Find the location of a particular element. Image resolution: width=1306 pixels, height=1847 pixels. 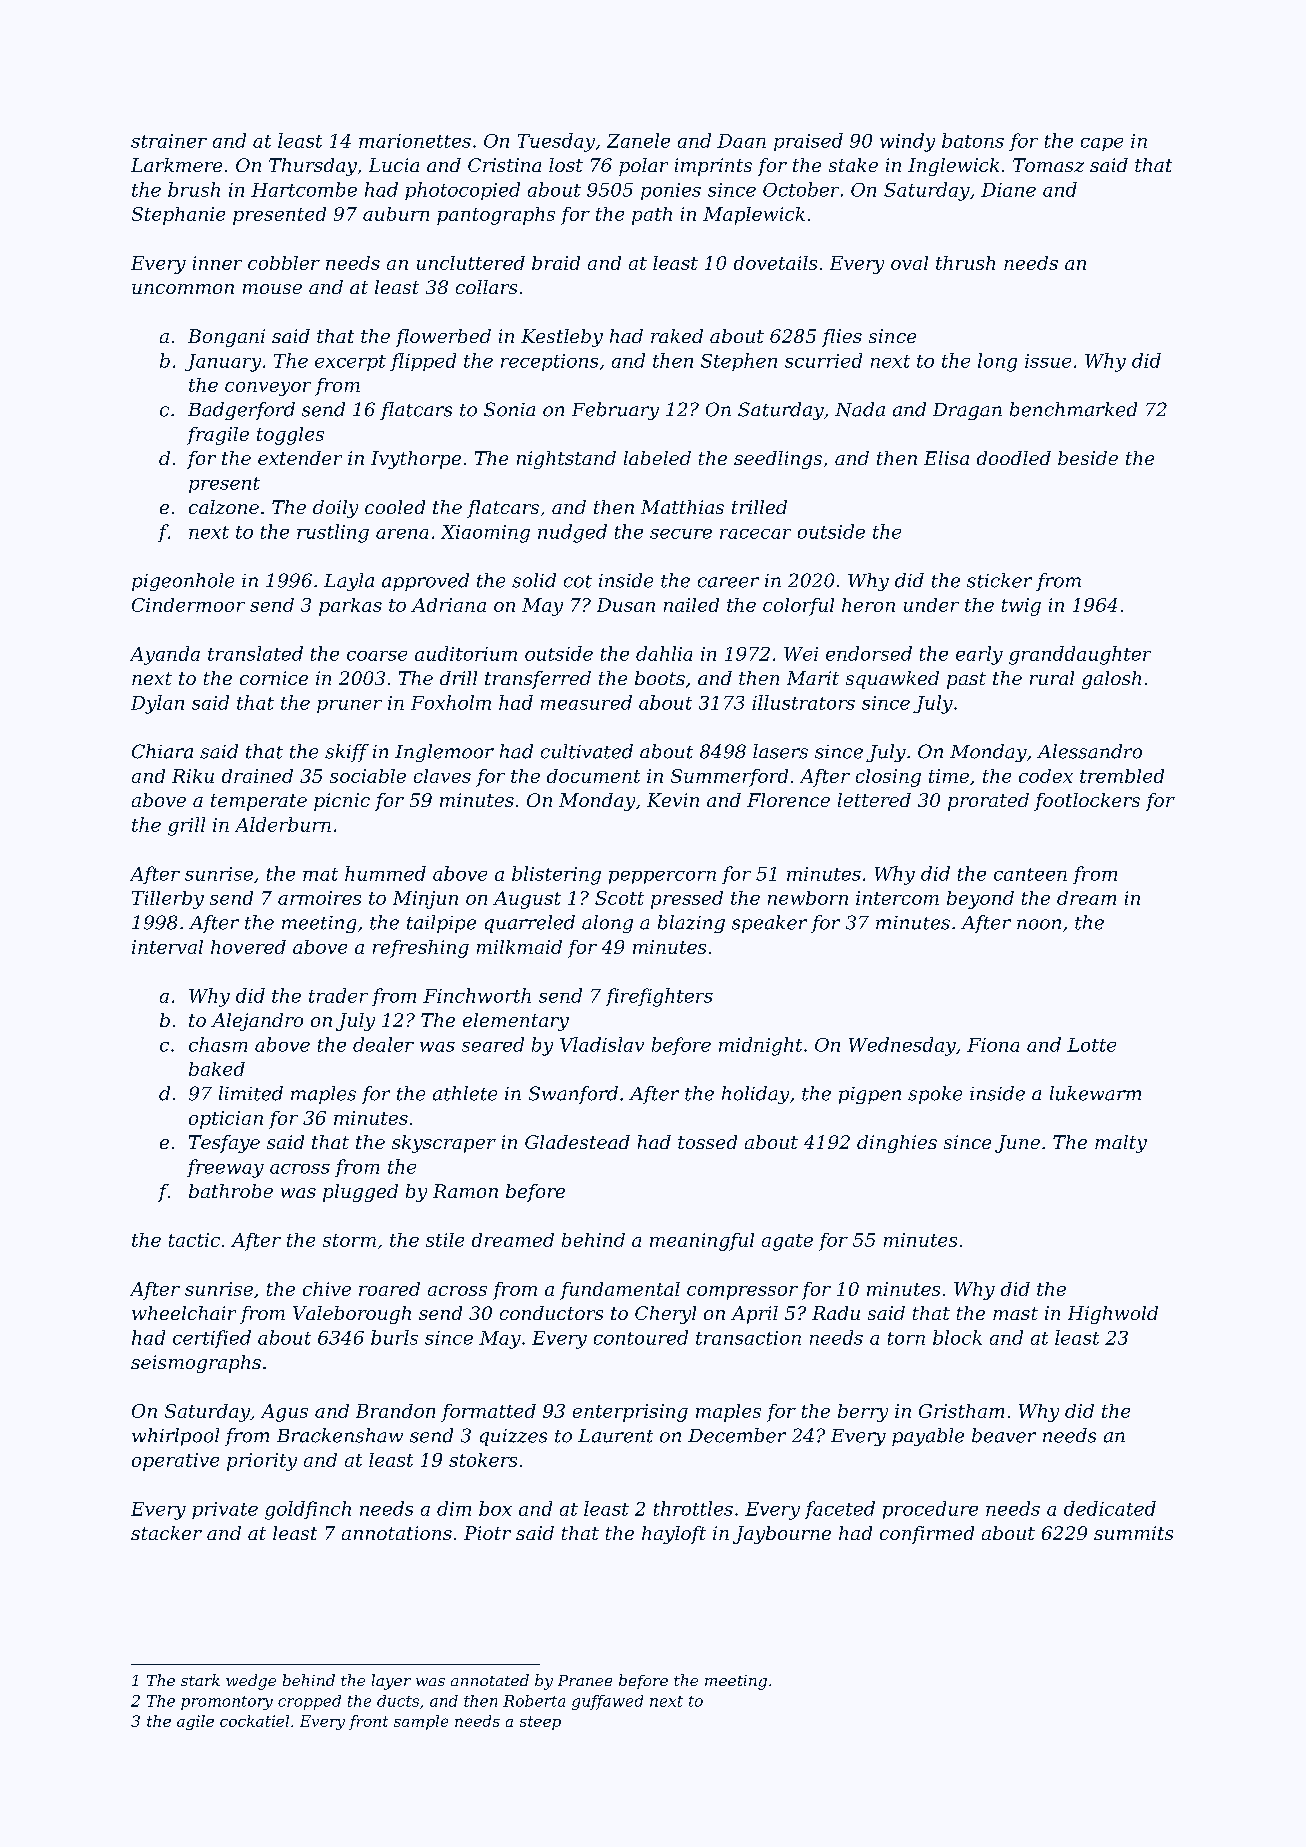

Cindermoor is located at coordinates (188, 605).
